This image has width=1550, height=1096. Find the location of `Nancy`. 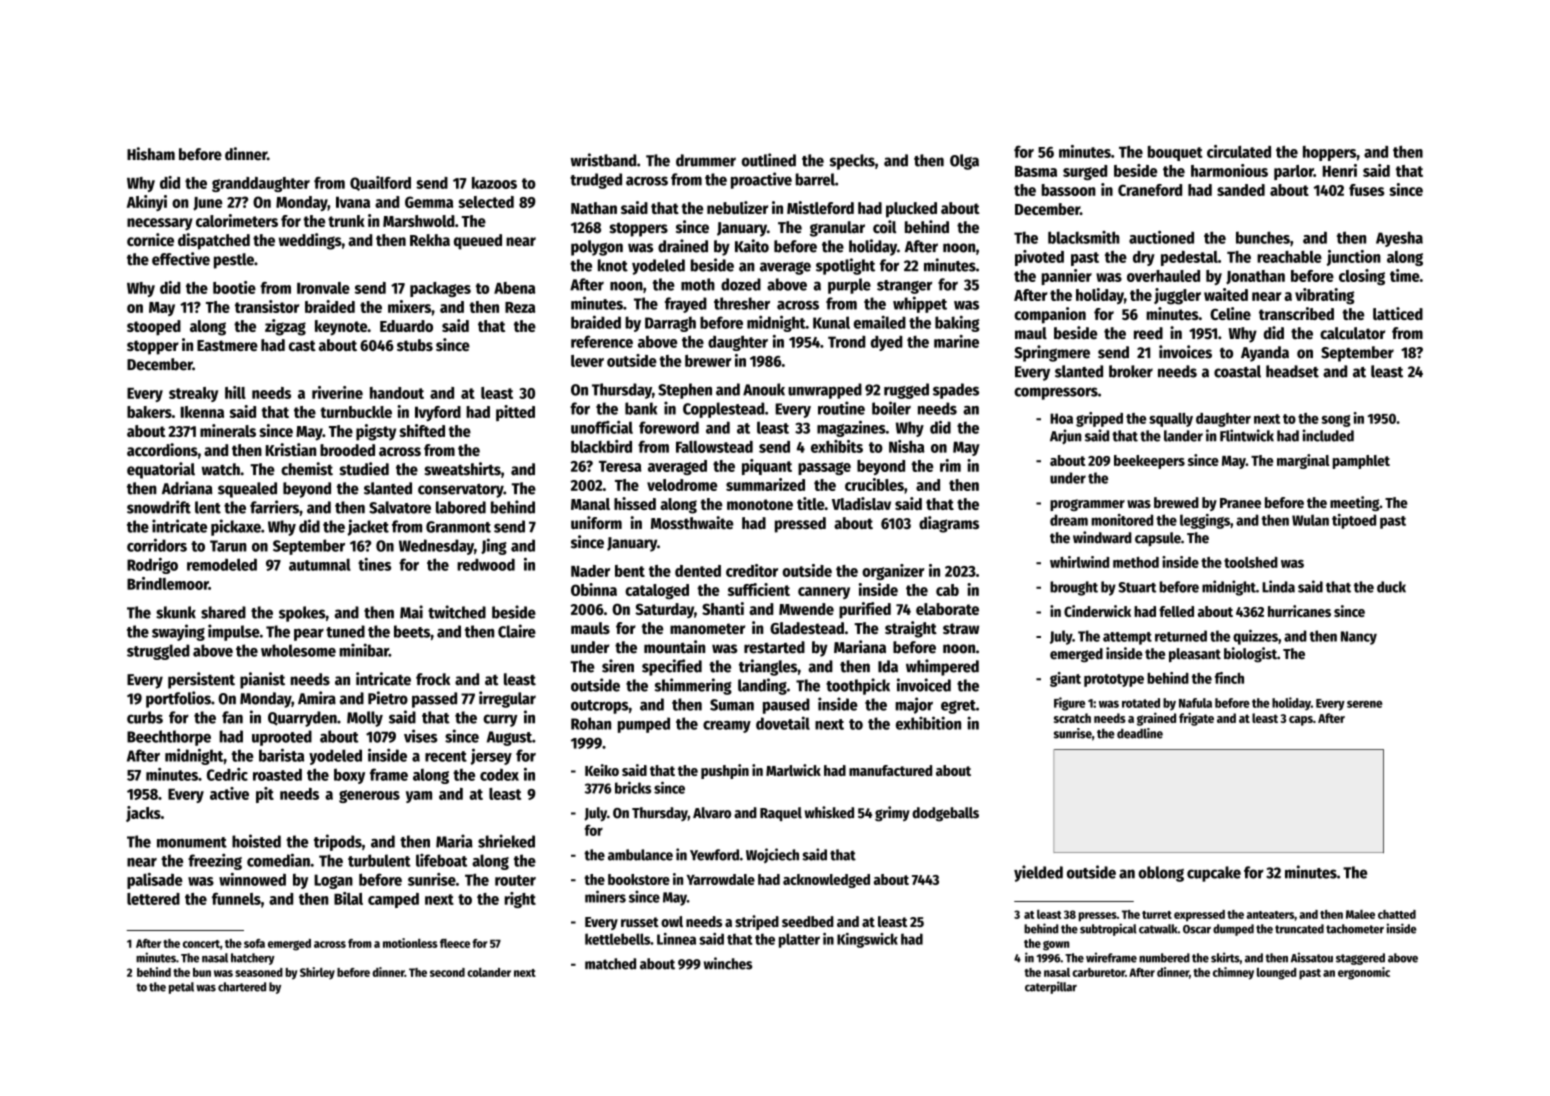

Nancy is located at coordinates (1359, 638).
